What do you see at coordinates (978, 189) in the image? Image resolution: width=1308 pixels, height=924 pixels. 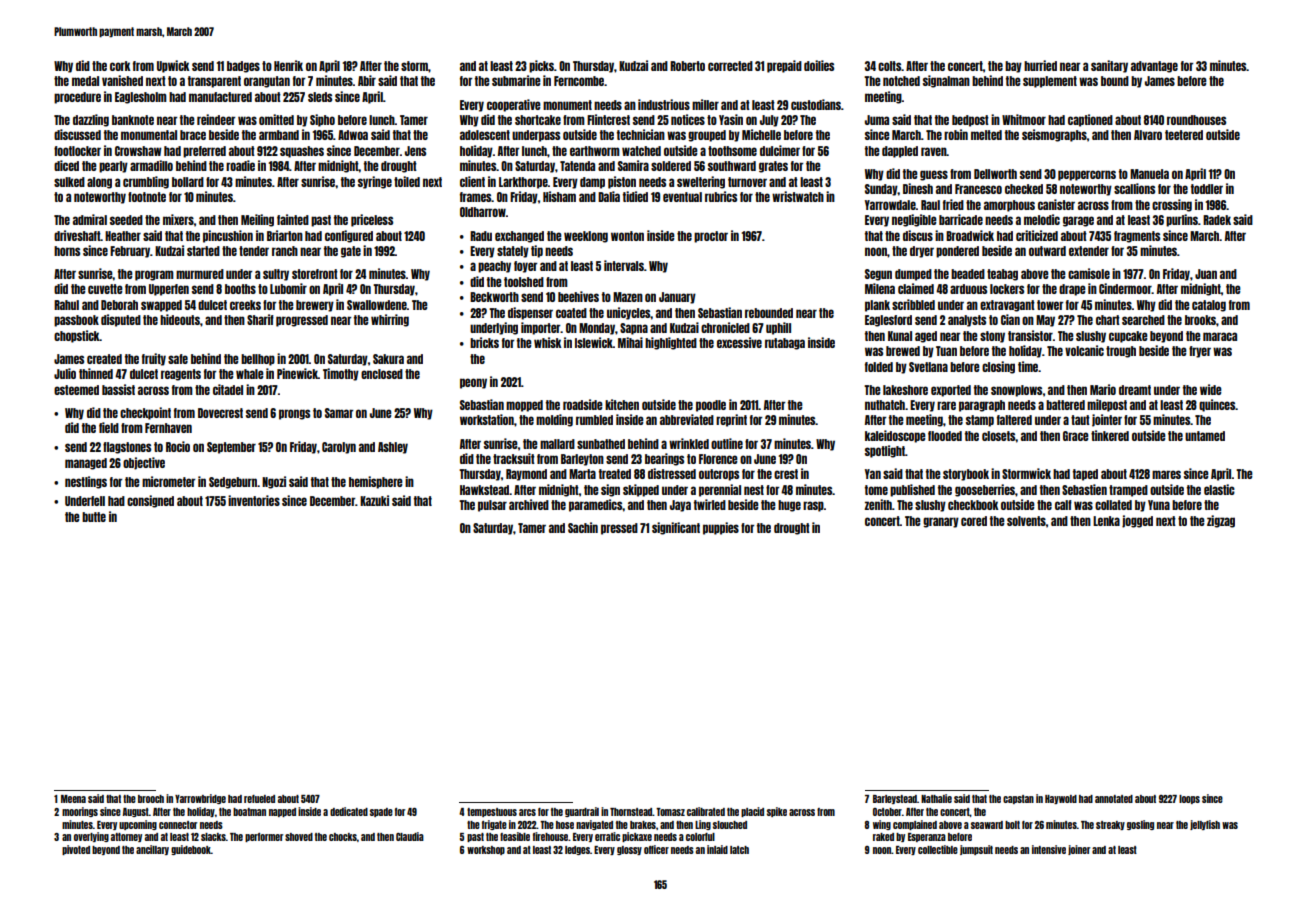 I see `Francesco` at bounding box center [978, 189].
